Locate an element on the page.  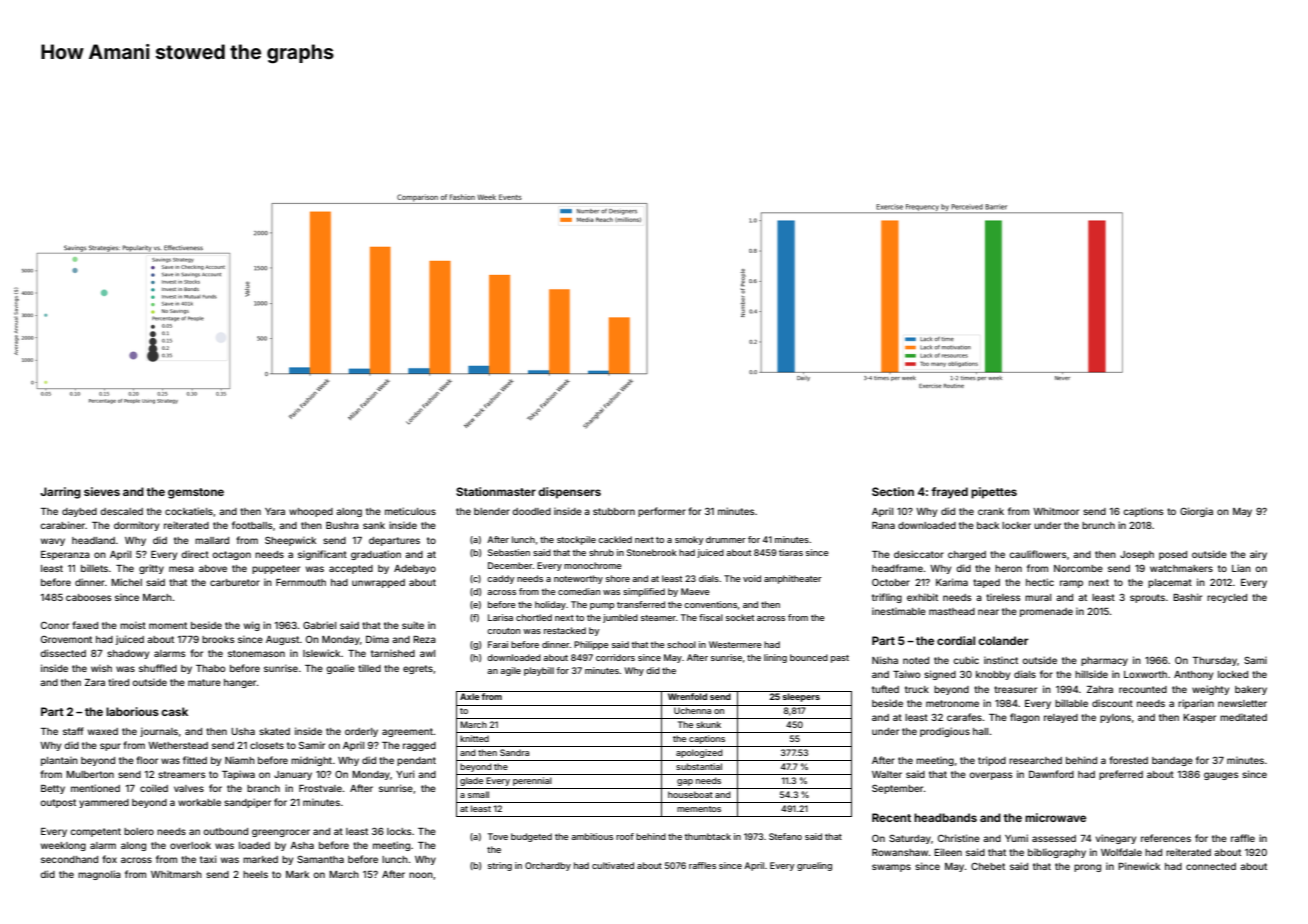
competent is located at coordinates (95, 832).
